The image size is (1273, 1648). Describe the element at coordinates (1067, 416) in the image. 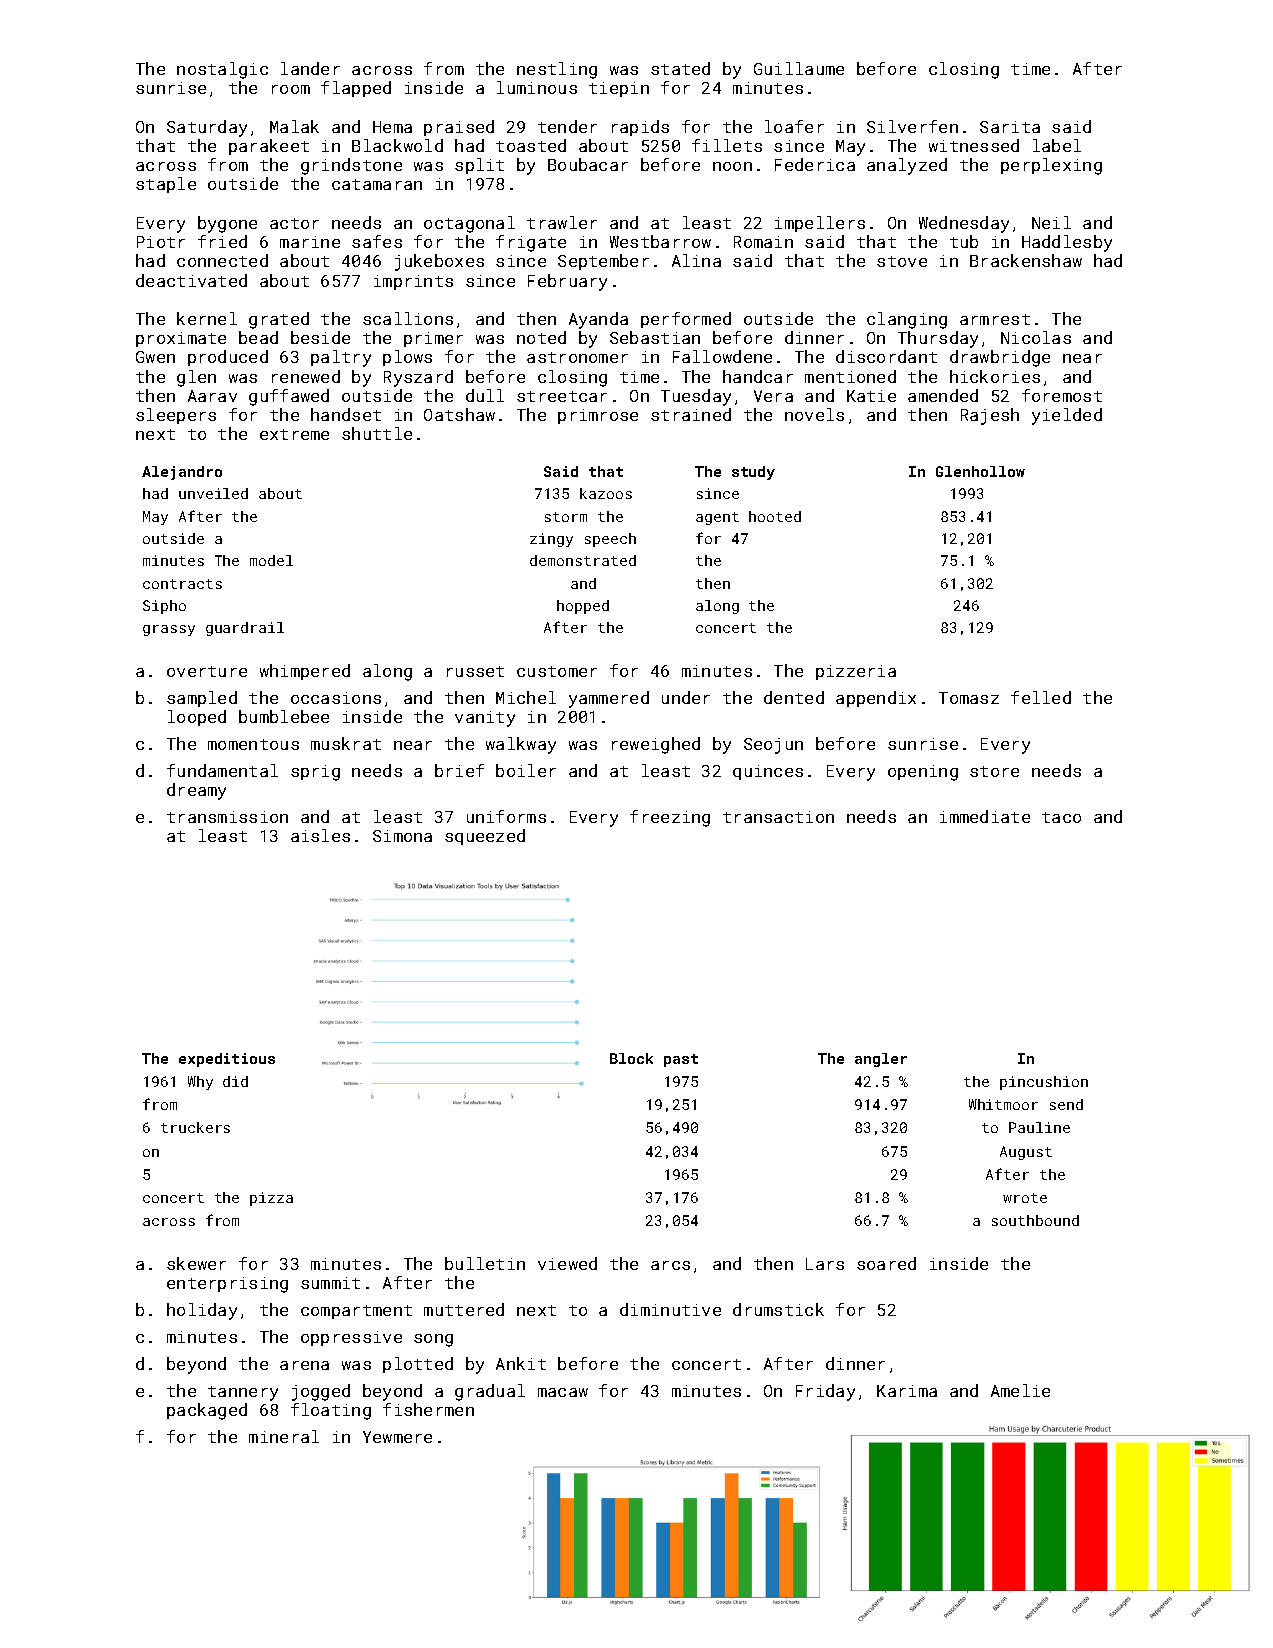

I see `yielded` at that location.
